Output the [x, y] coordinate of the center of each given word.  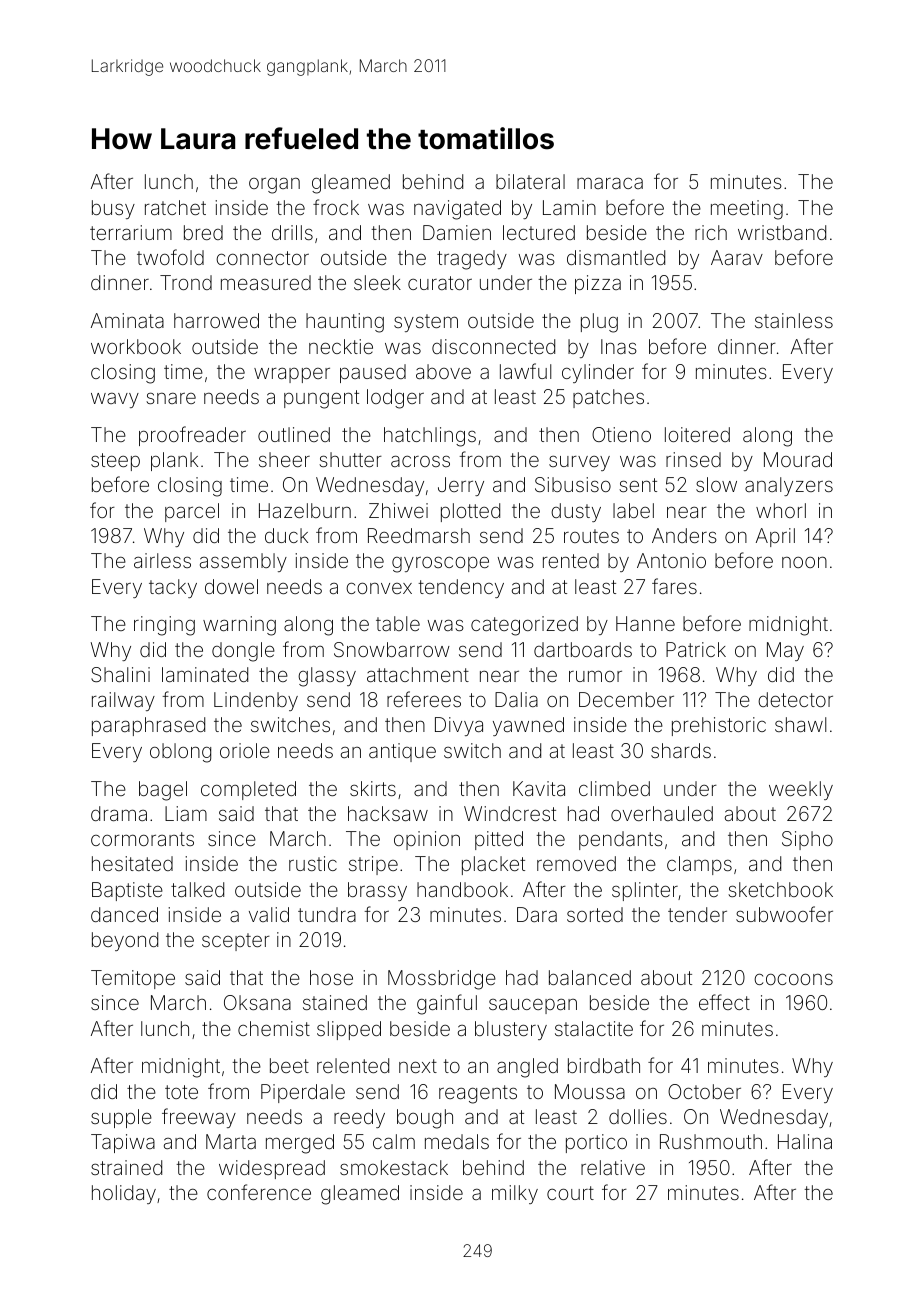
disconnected [493, 346]
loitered [697, 434]
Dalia [516, 699]
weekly [801, 790]
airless [162, 560]
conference [259, 1192]
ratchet [175, 207]
